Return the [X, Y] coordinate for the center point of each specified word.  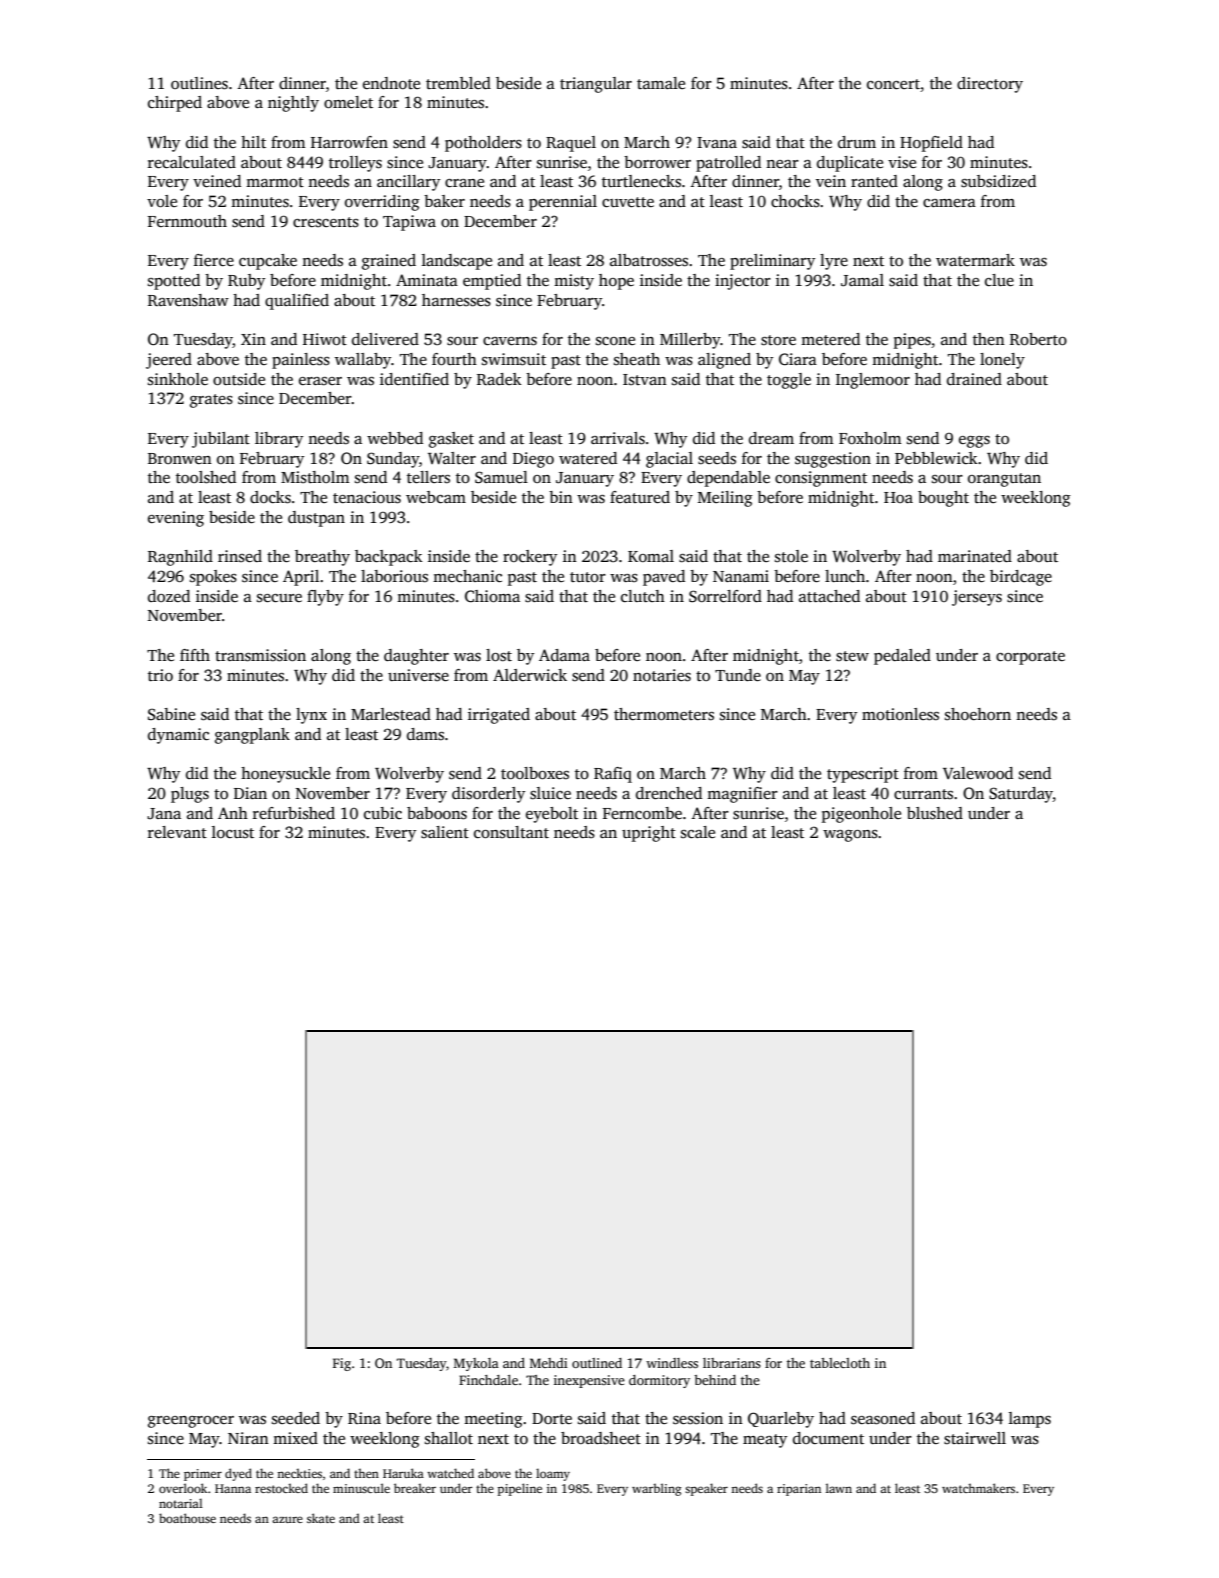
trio [160, 675]
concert [893, 84]
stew [852, 656]
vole [162, 201]
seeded [296, 1418]
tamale [661, 83]
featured [640, 497]
